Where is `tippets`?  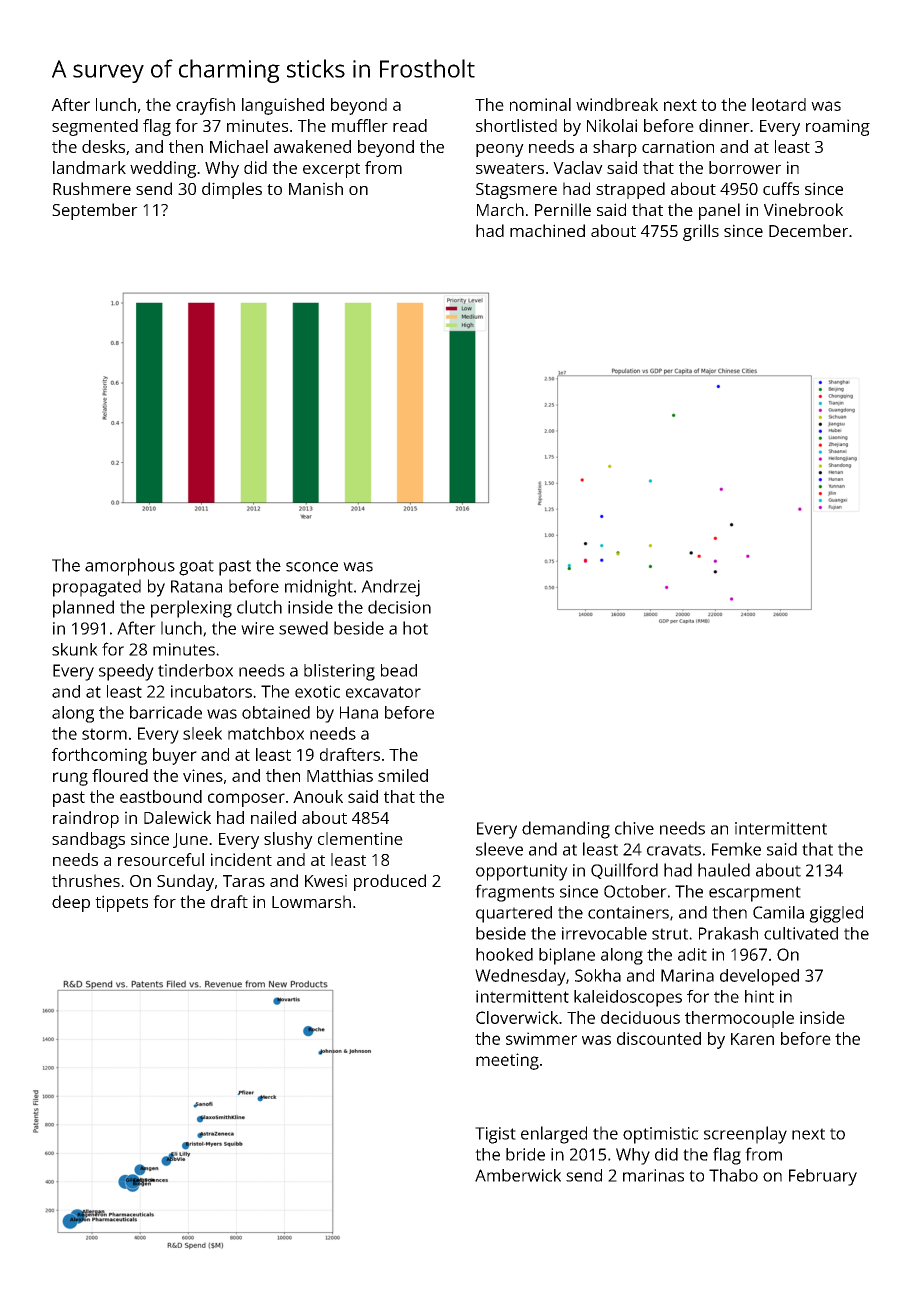
tippets is located at coordinates (121, 903).
